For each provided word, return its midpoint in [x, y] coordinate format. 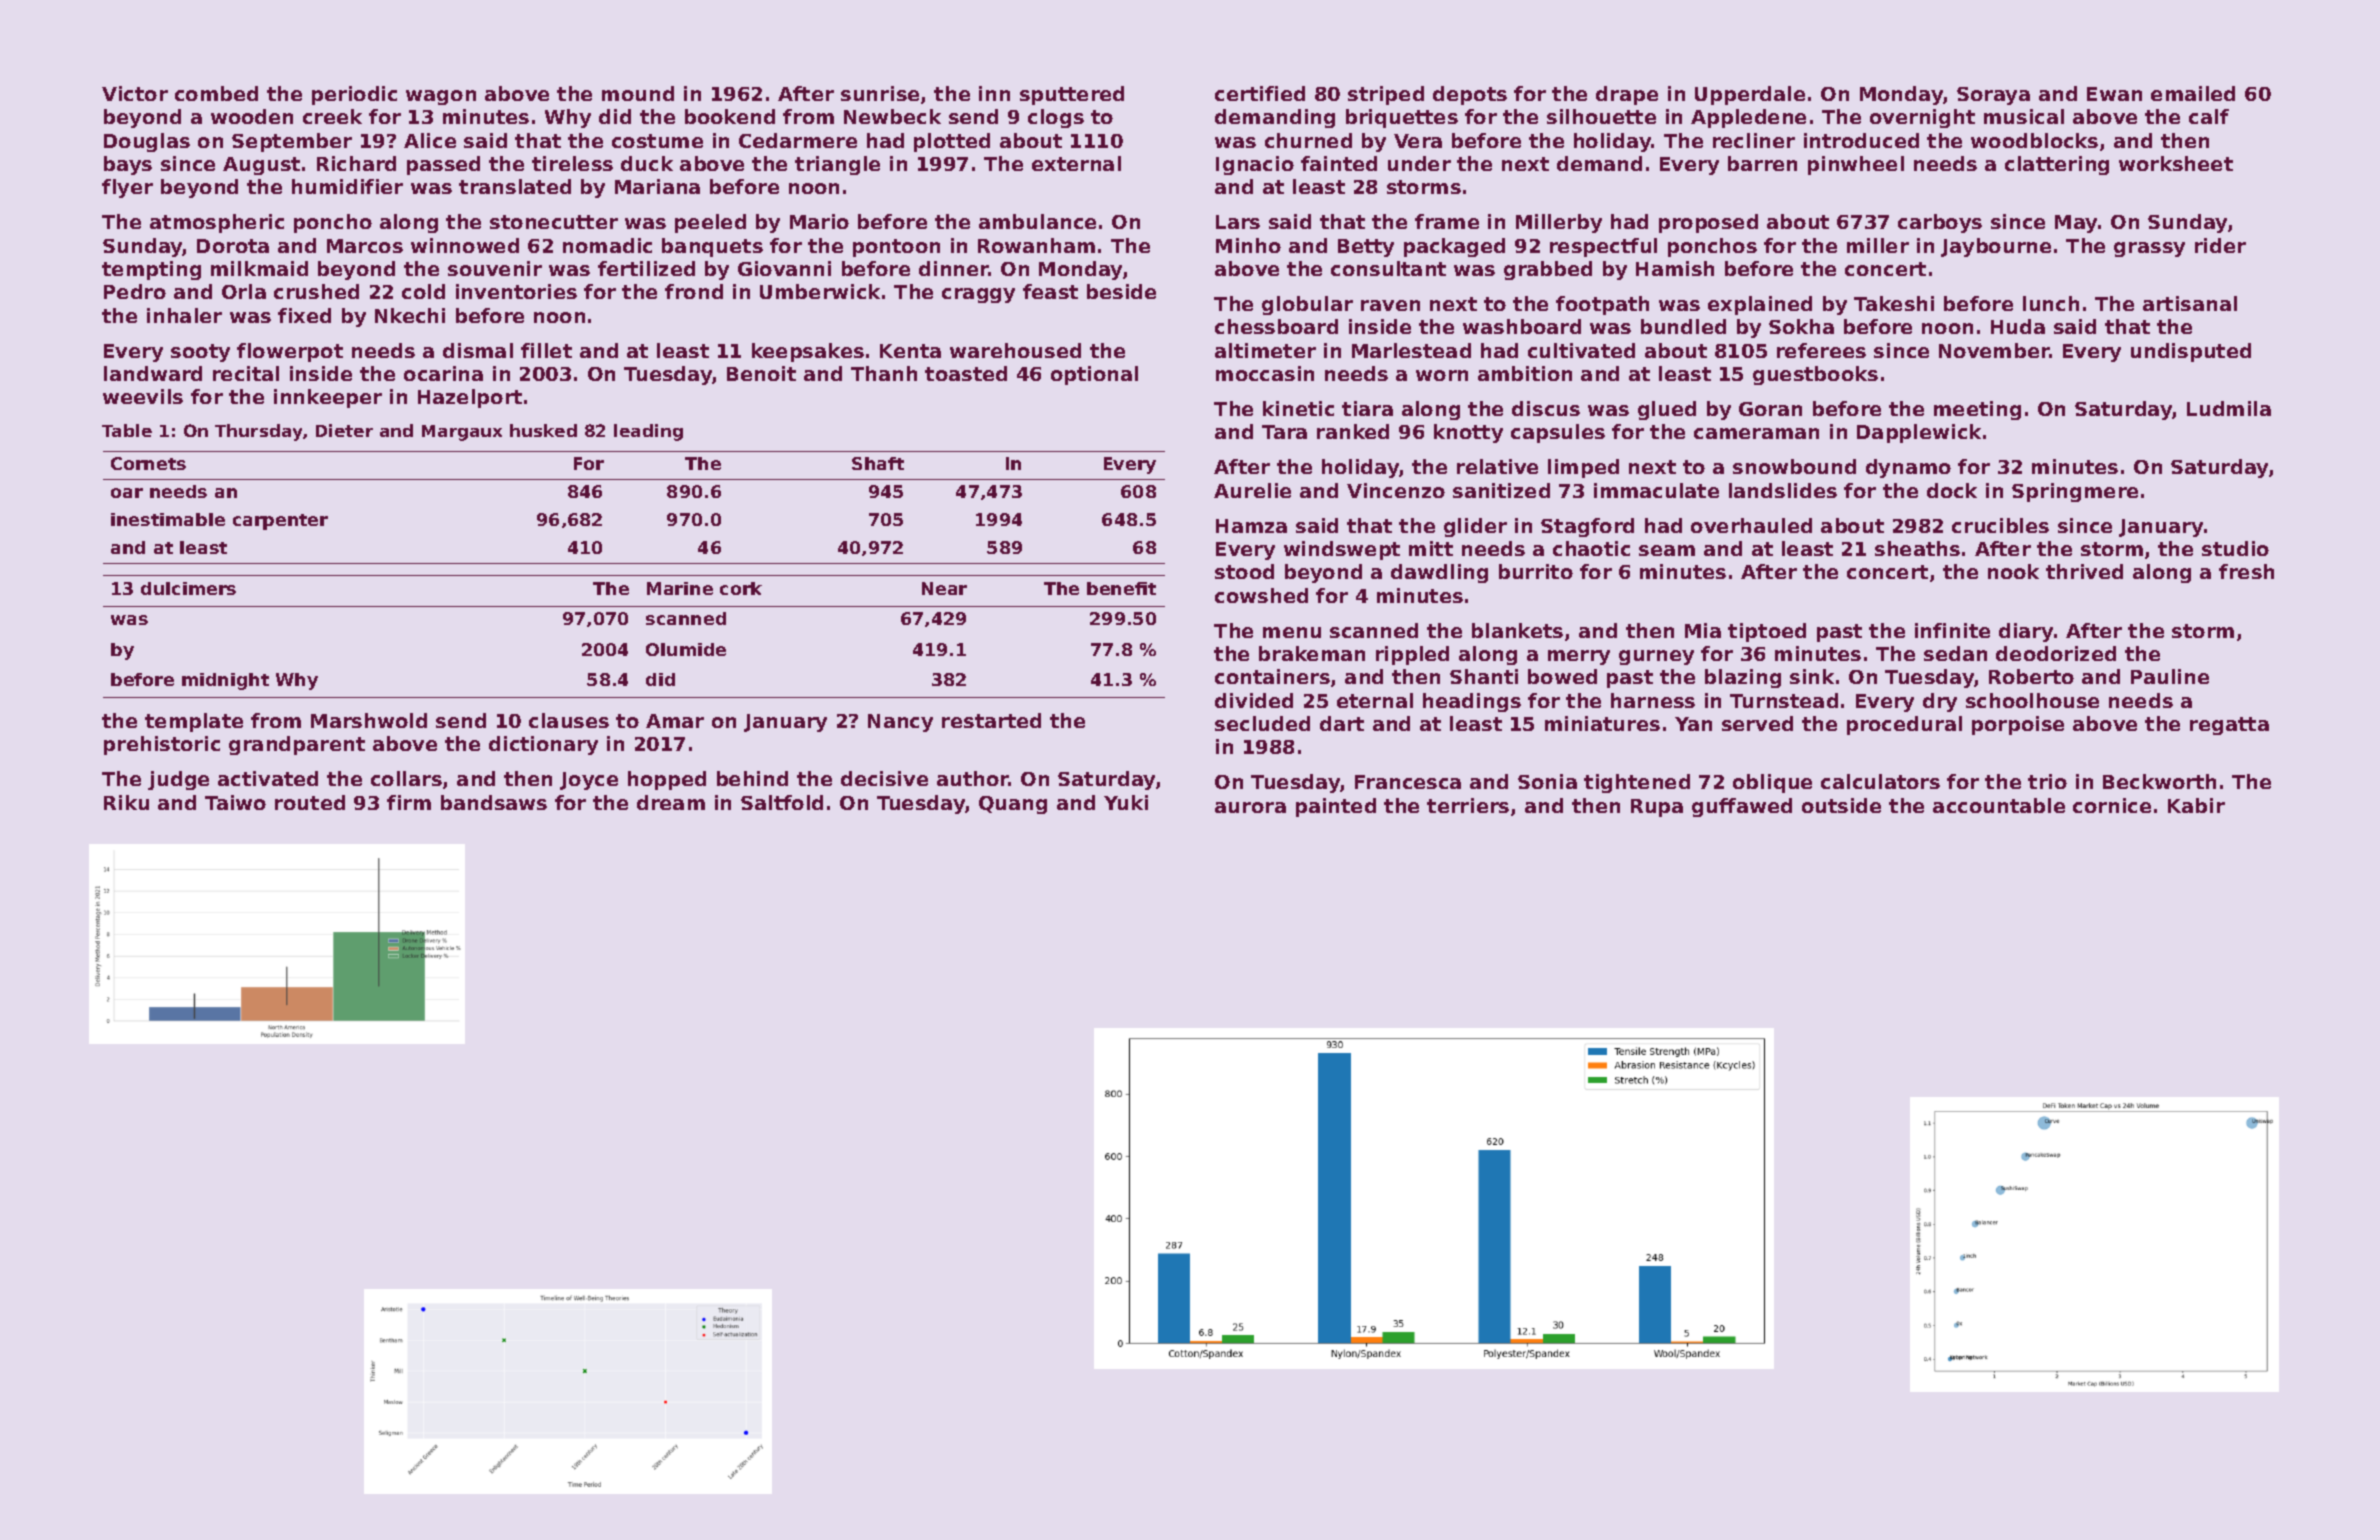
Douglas [147, 142]
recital [246, 373]
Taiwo [235, 802]
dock [1952, 490]
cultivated [1581, 350]
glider [1475, 527]
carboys [1940, 223]
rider [2220, 245]
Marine [680, 588]
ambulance [1037, 221]
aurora [1250, 807]
